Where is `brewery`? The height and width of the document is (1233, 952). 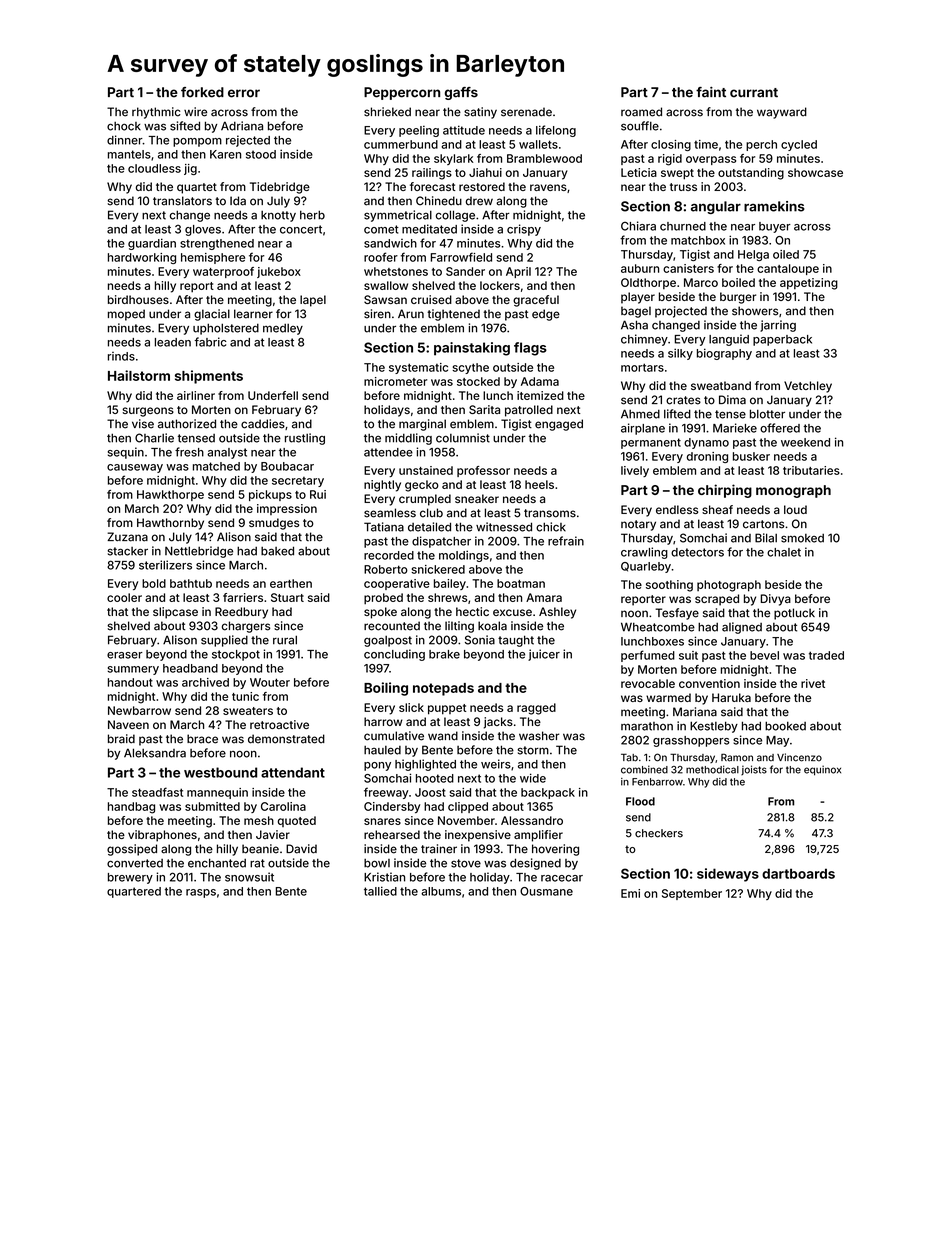
brewery is located at coordinates (130, 878).
